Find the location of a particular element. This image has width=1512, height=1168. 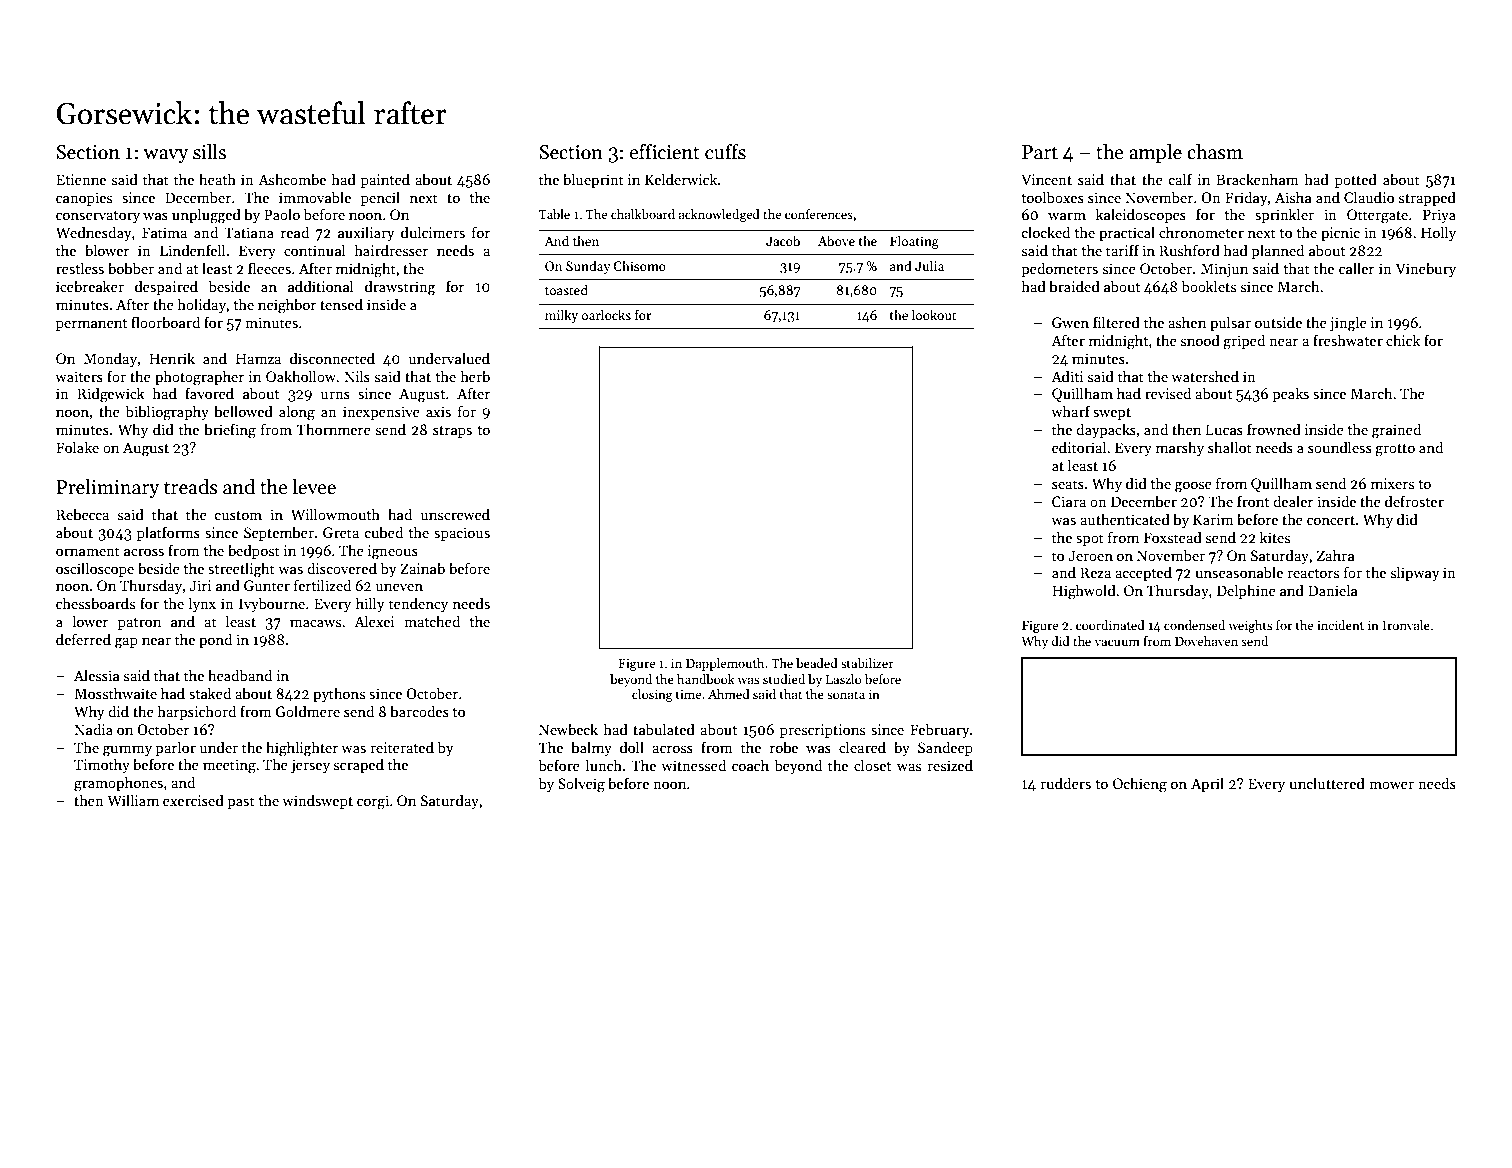

Jacob is located at coordinates (783, 240).
